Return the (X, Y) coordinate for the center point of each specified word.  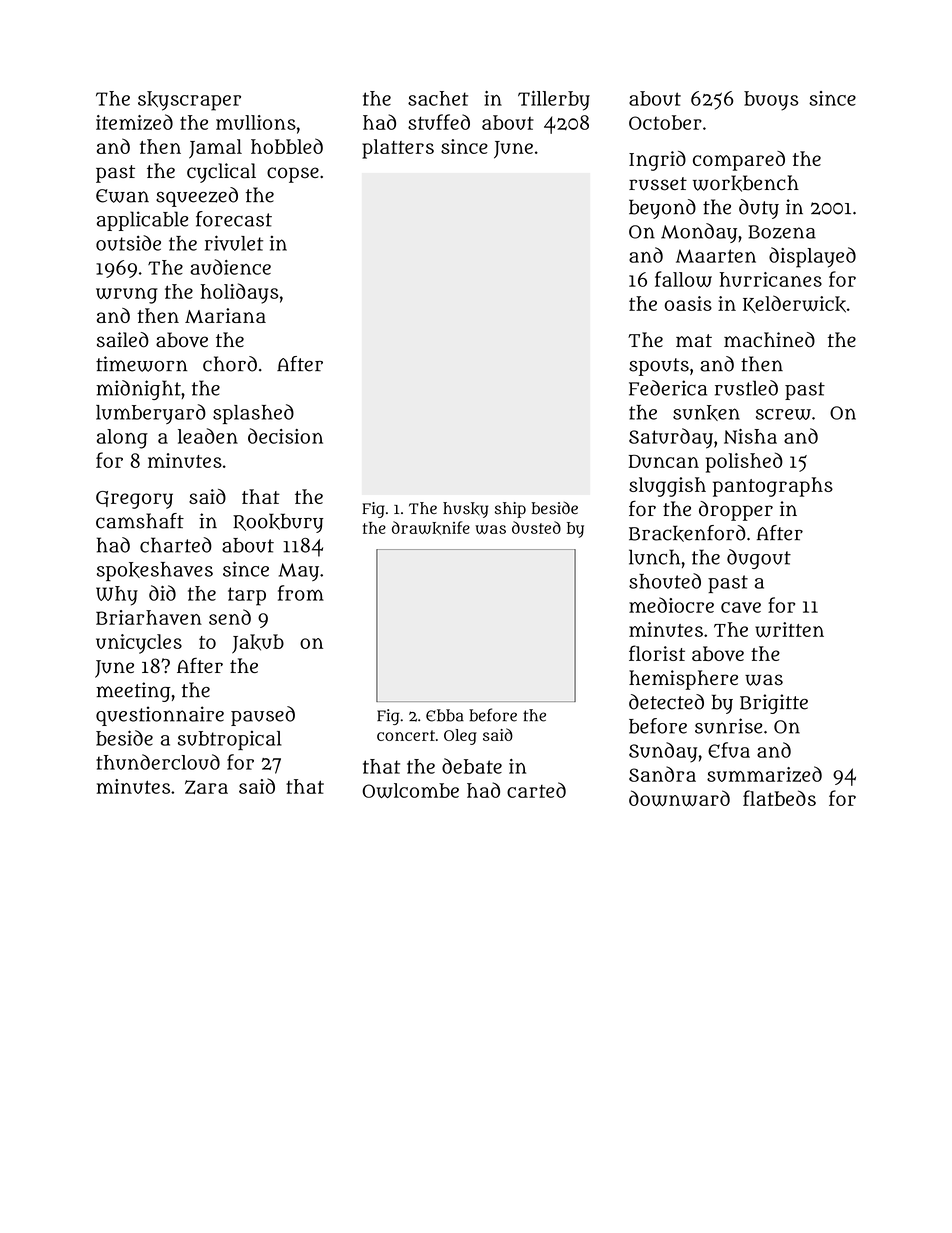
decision (285, 436)
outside (128, 243)
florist (657, 653)
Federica (668, 388)
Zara (206, 787)
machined (769, 340)
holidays (239, 293)
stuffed (439, 122)
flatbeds (779, 798)
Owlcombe (410, 790)
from (301, 593)
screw (783, 414)
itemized (134, 122)
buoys (771, 101)
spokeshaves (155, 571)
